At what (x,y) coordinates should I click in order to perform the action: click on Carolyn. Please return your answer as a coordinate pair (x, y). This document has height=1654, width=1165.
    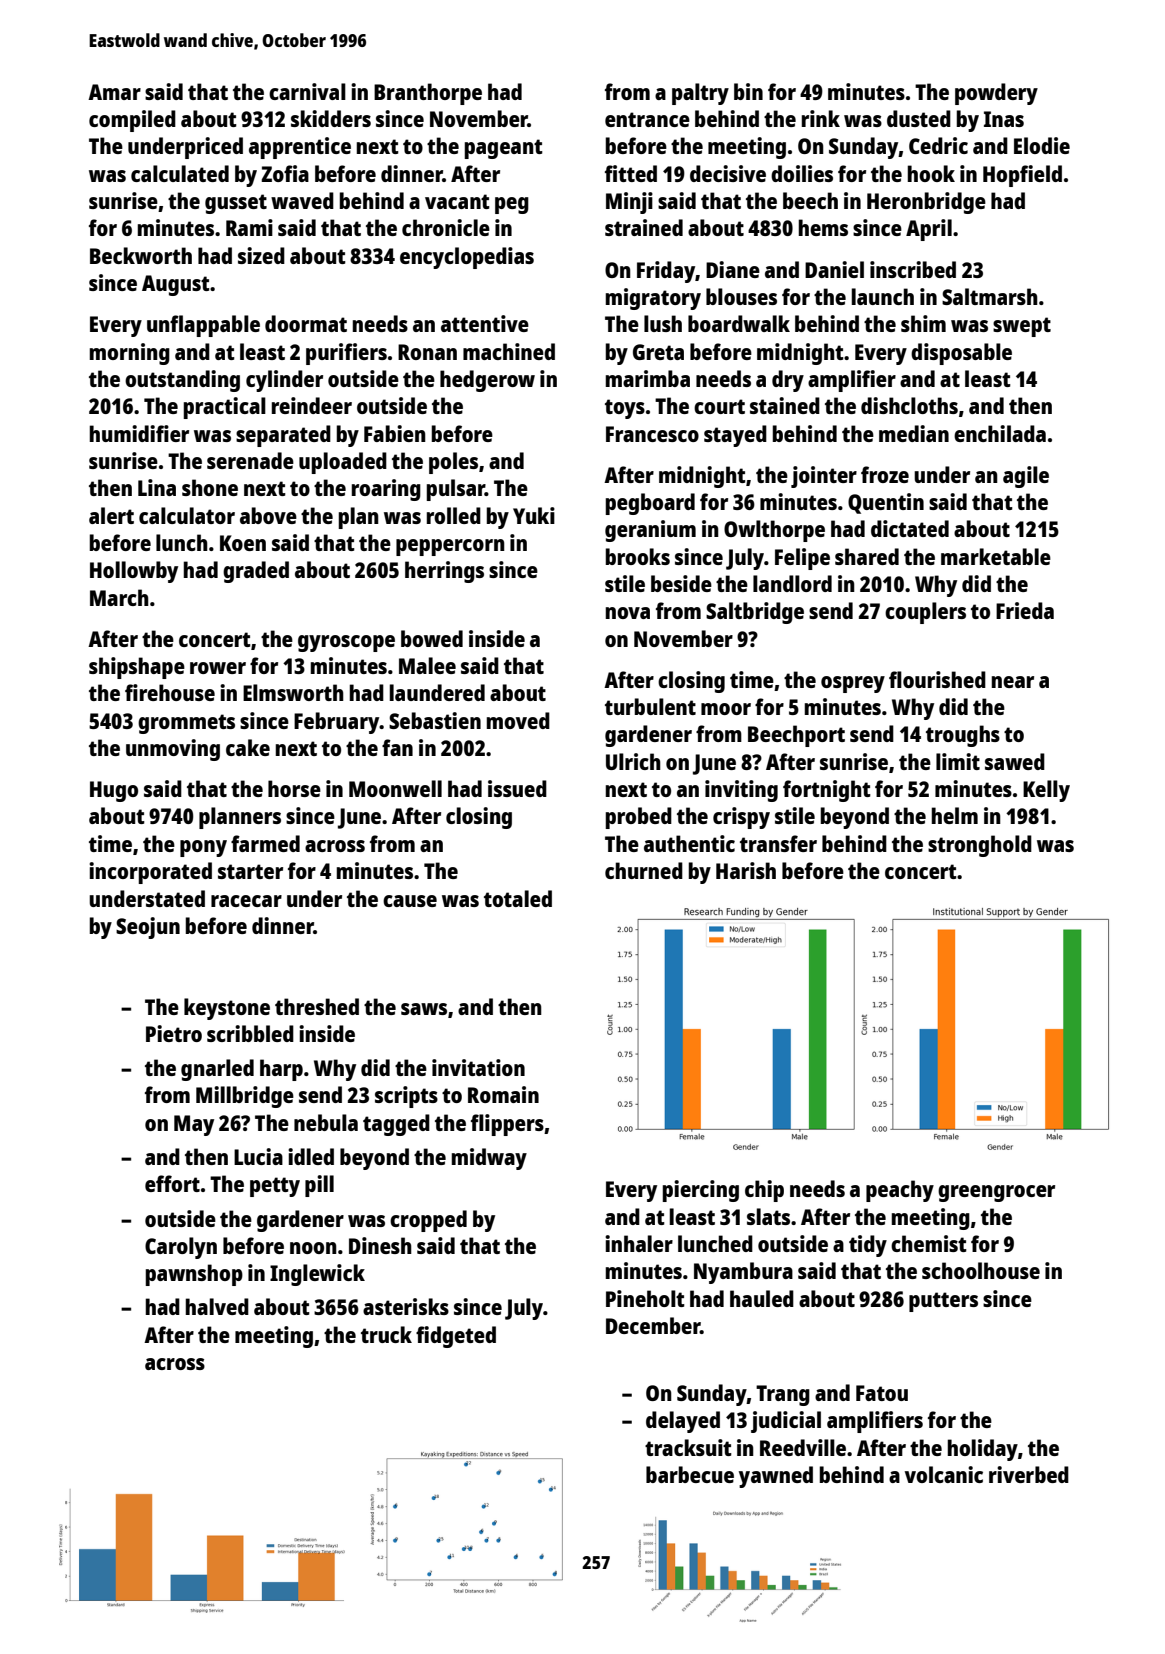
    Looking at the image, I should click on (181, 1248).
